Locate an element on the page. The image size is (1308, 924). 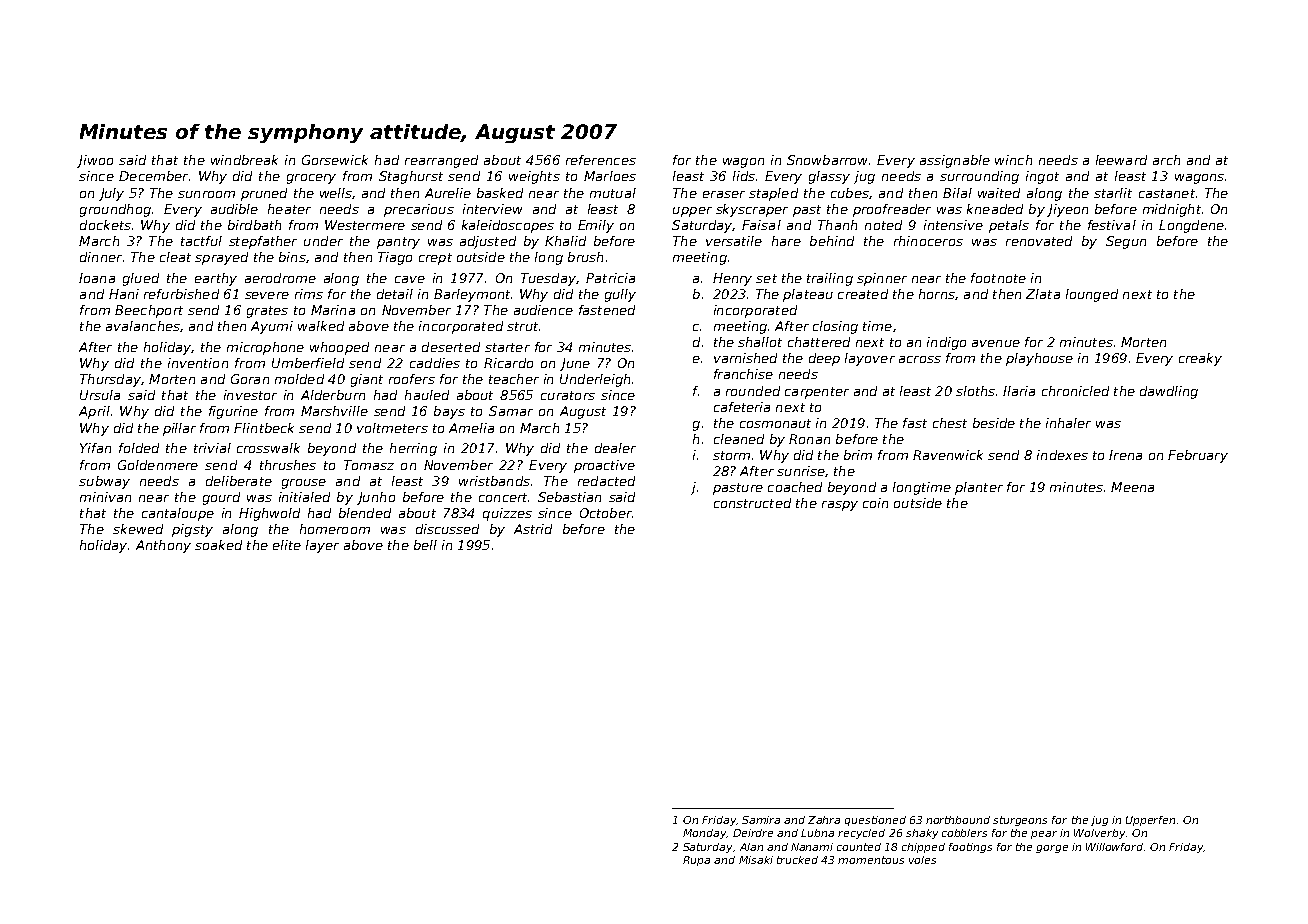
raspy is located at coordinates (840, 506).
